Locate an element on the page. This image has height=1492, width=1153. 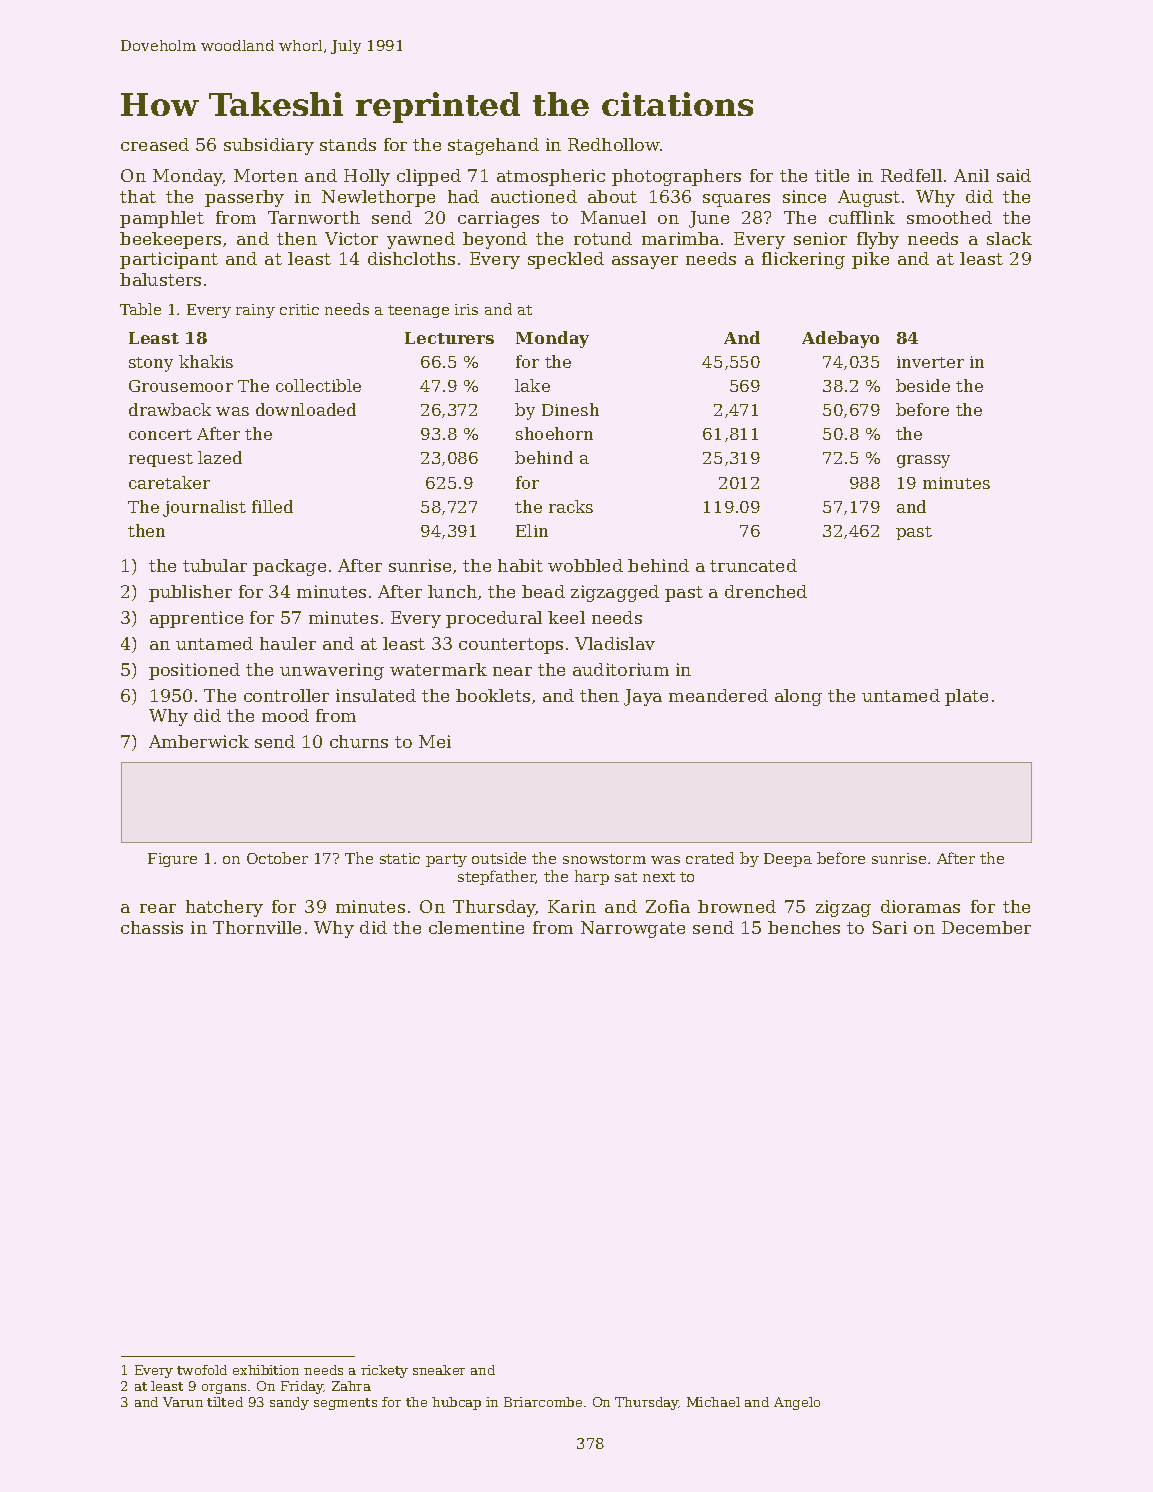
said is located at coordinates (1014, 175).
